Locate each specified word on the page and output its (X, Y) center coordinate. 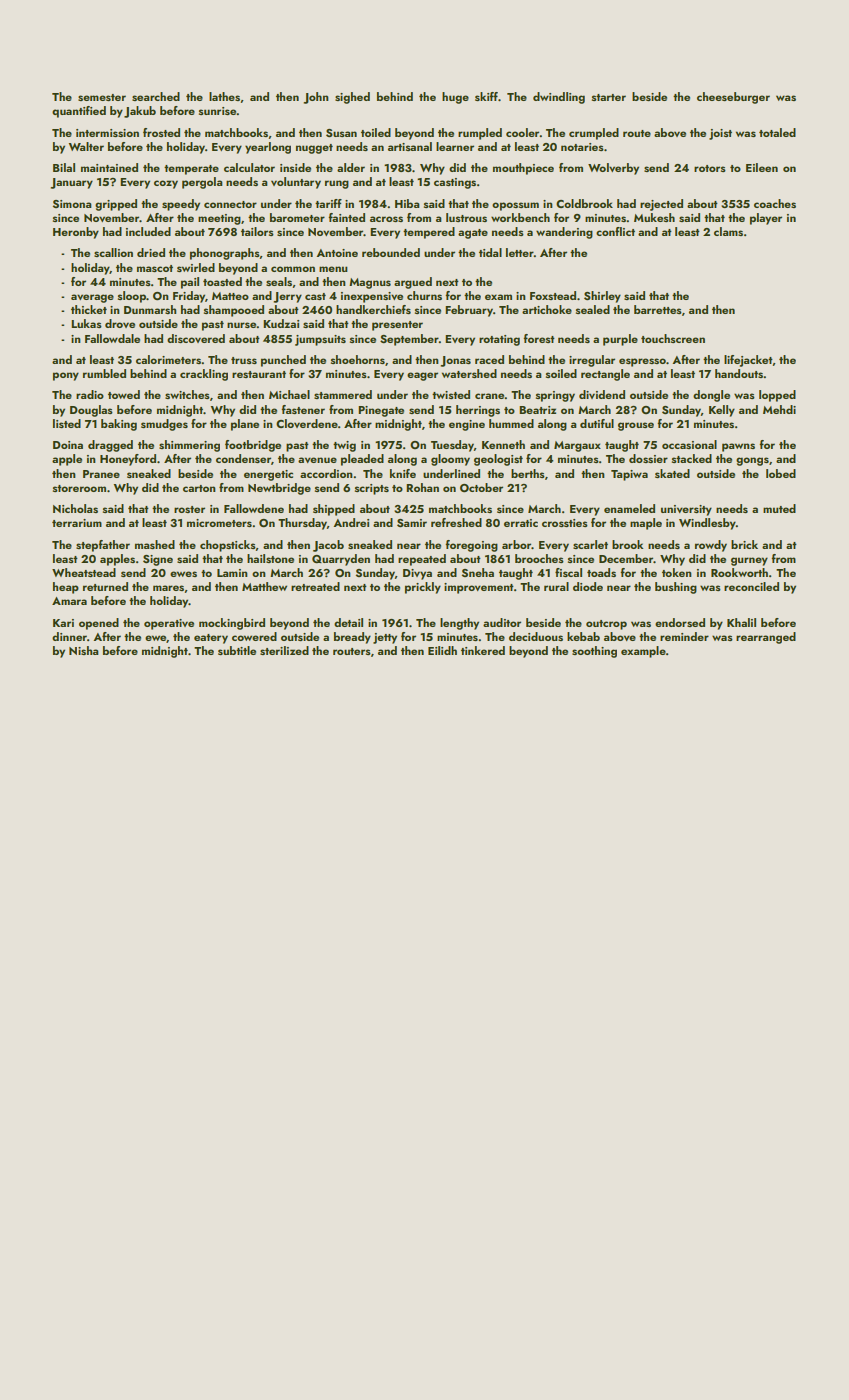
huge (455, 98)
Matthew (264, 586)
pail (190, 283)
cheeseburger (733, 98)
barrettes (658, 309)
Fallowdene (254, 508)
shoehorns (358, 359)
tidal (490, 252)
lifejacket (748, 361)
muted (779, 508)
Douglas (91, 411)
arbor (517, 544)
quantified (79, 112)
